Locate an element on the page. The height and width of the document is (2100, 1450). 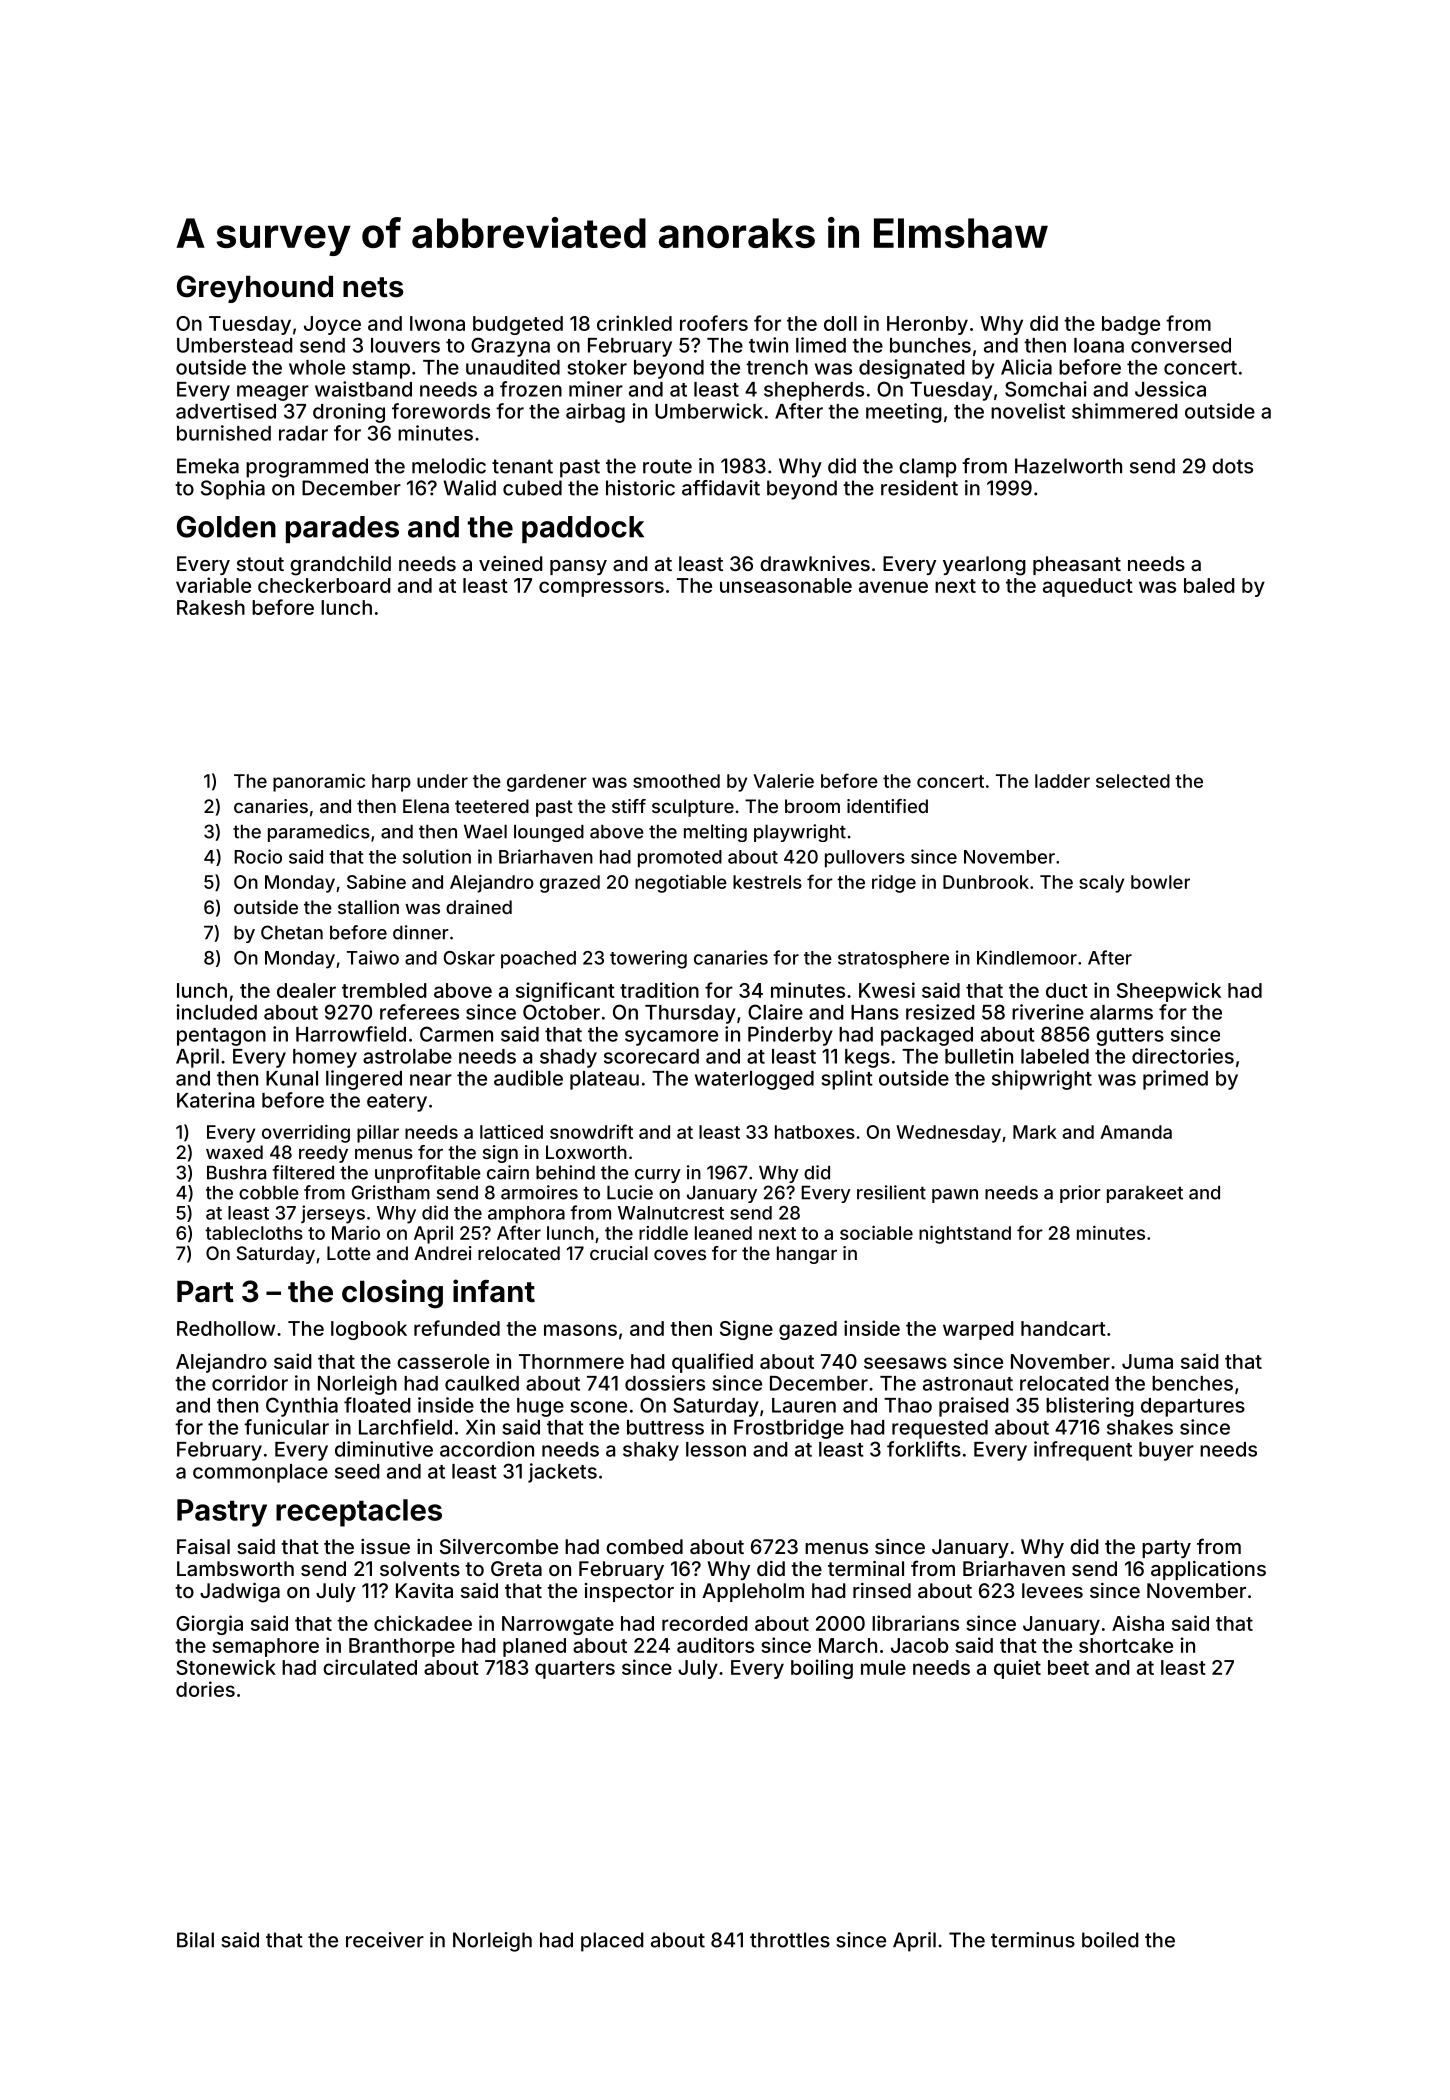
hatboxes is located at coordinates (815, 1132).
